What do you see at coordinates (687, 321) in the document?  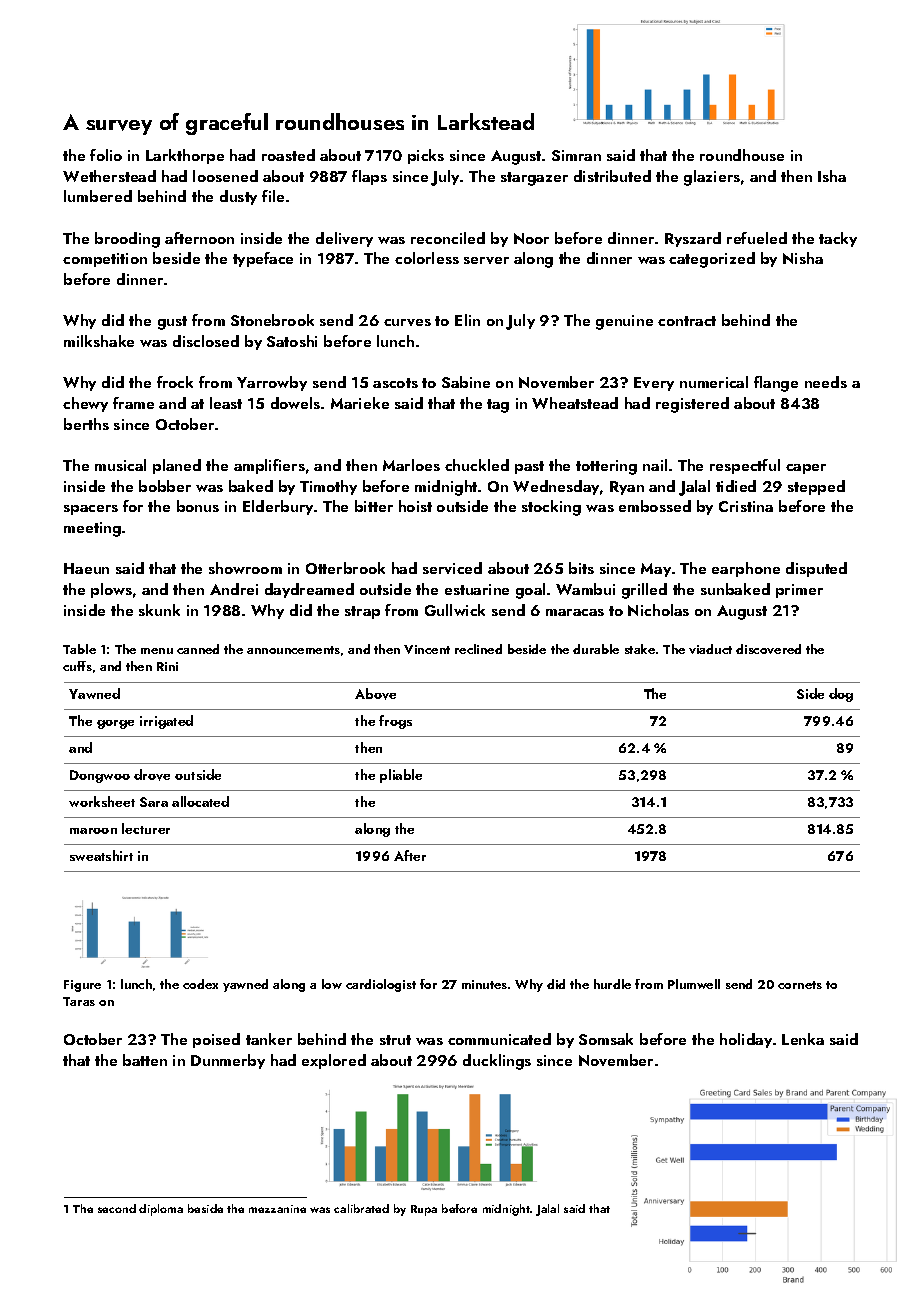 I see `contract` at bounding box center [687, 321].
